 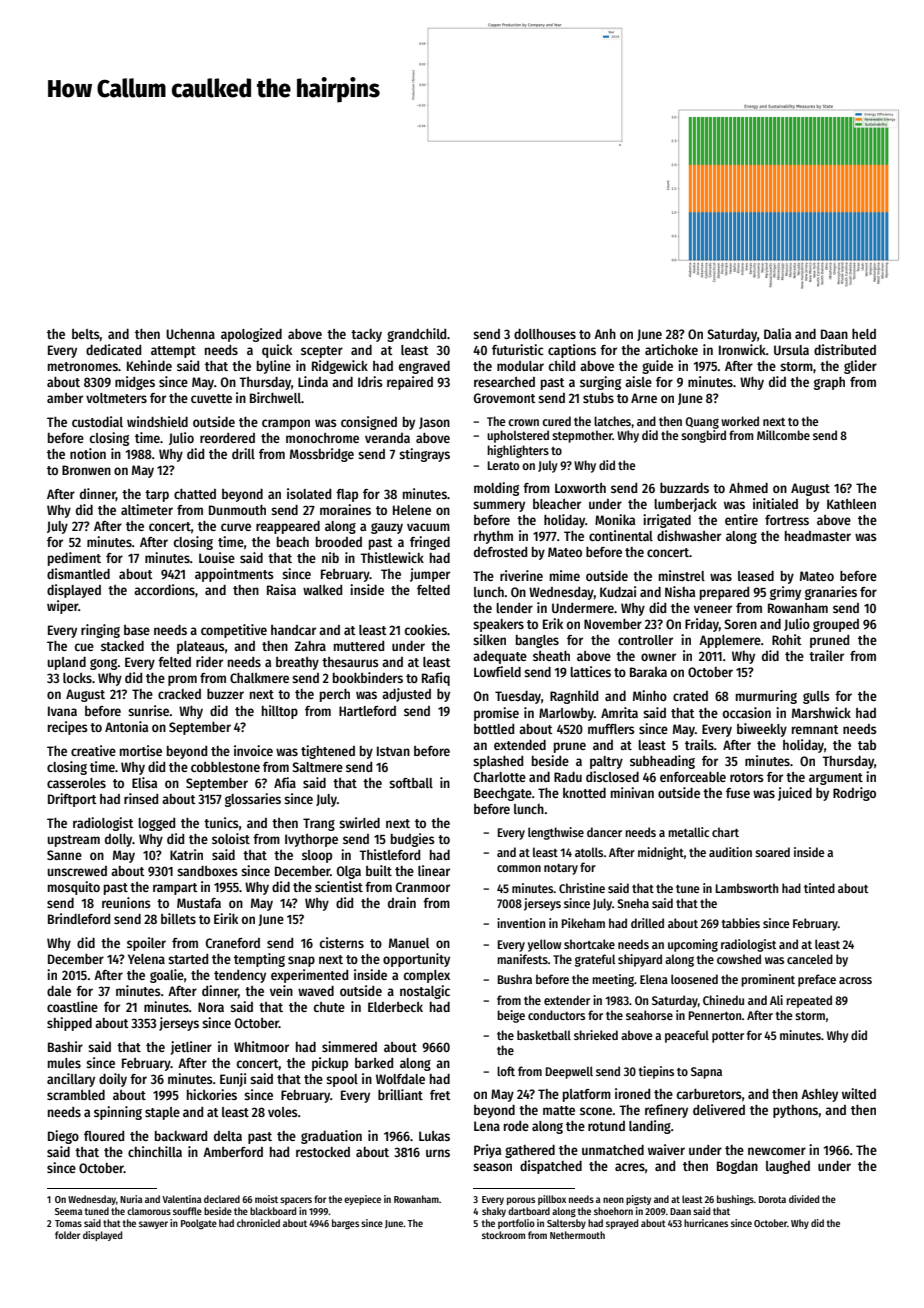 What do you see at coordinates (836, 779) in the image?
I see `argument` at bounding box center [836, 779].
